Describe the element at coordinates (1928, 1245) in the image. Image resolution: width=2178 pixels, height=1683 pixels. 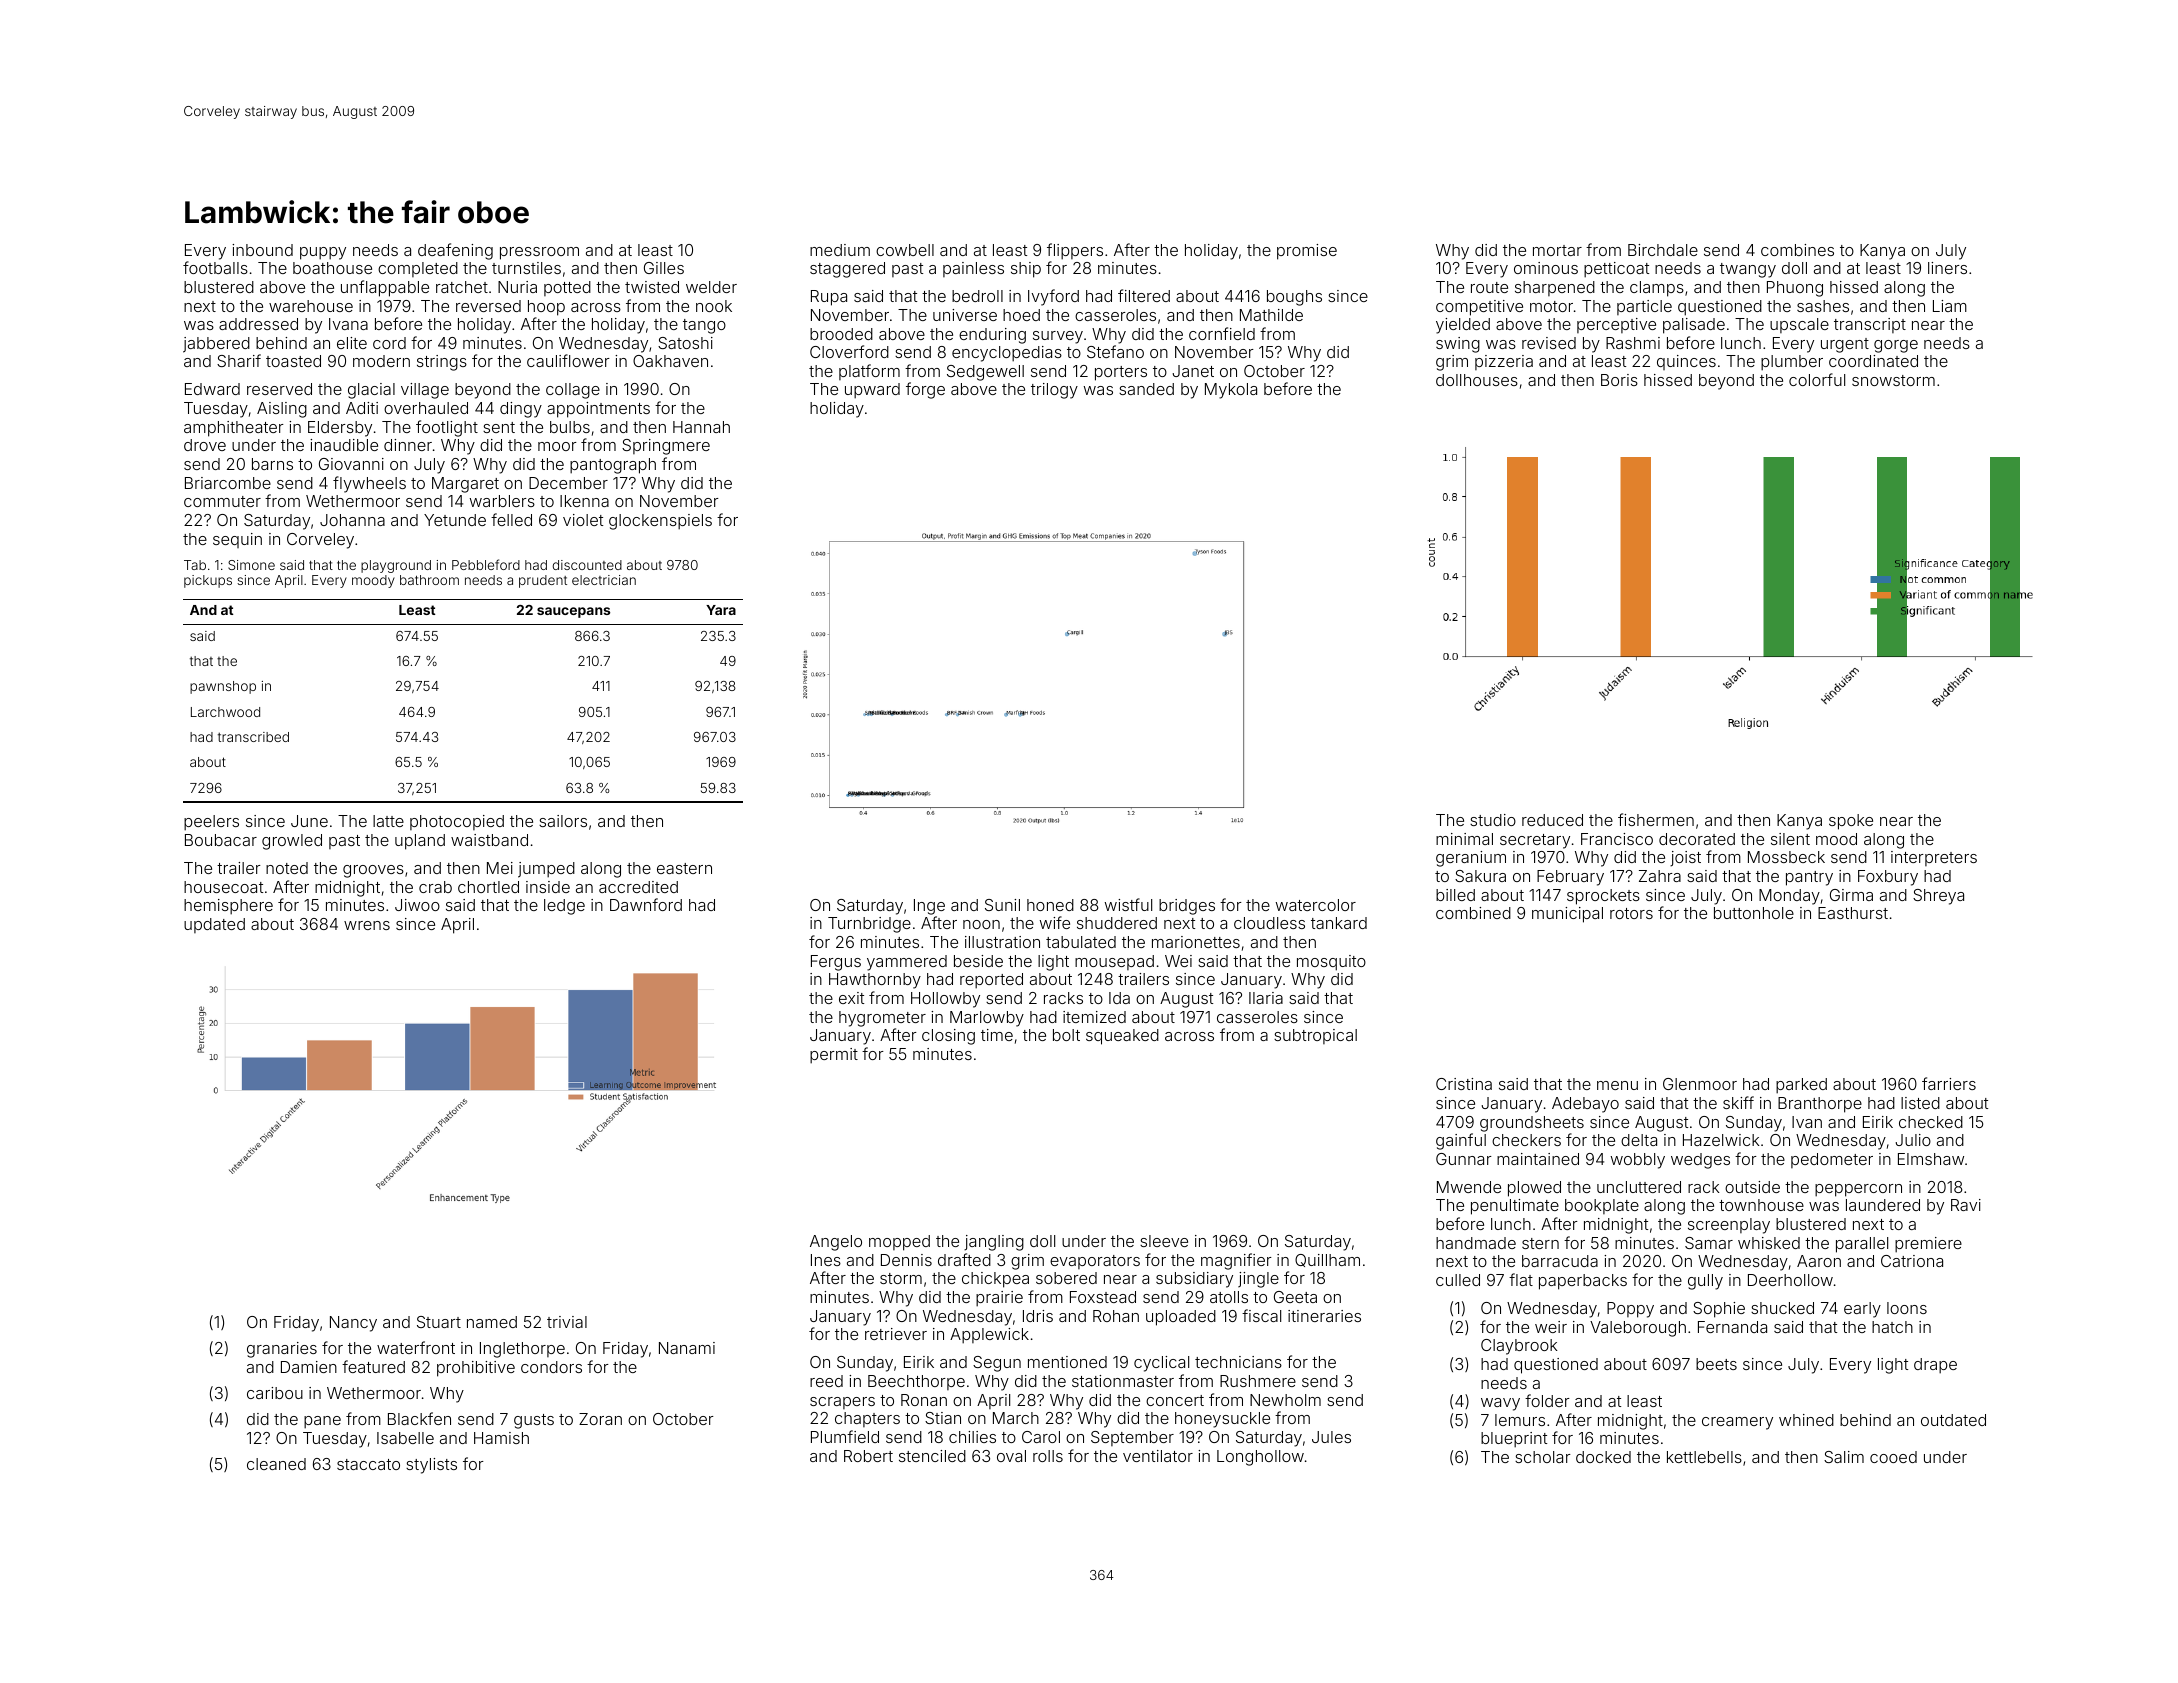
I see `premiere` at that location.
